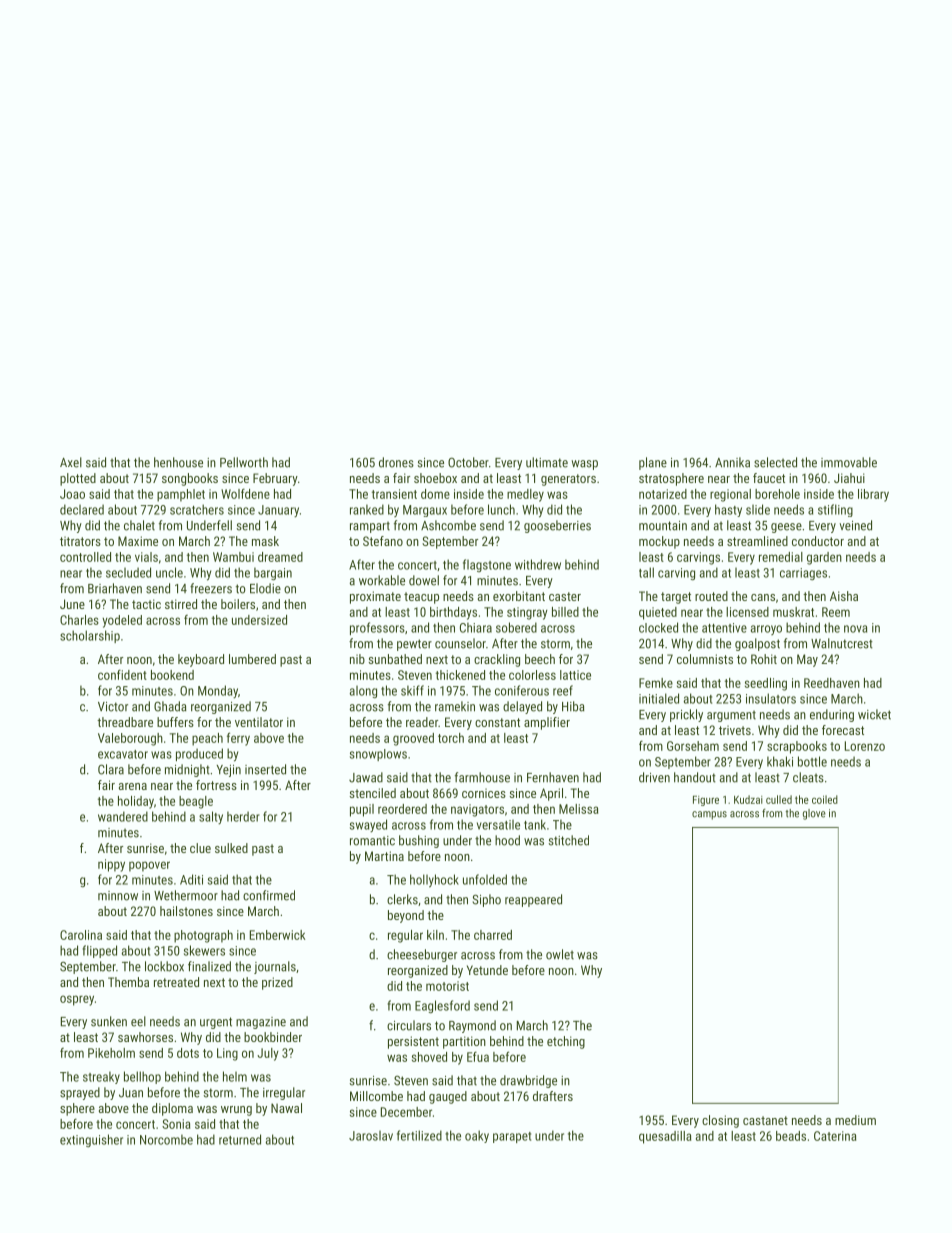  What do you see at coordinates (240, 1139) in the document?
I see `returned` at bounding box center [240, 1139].
